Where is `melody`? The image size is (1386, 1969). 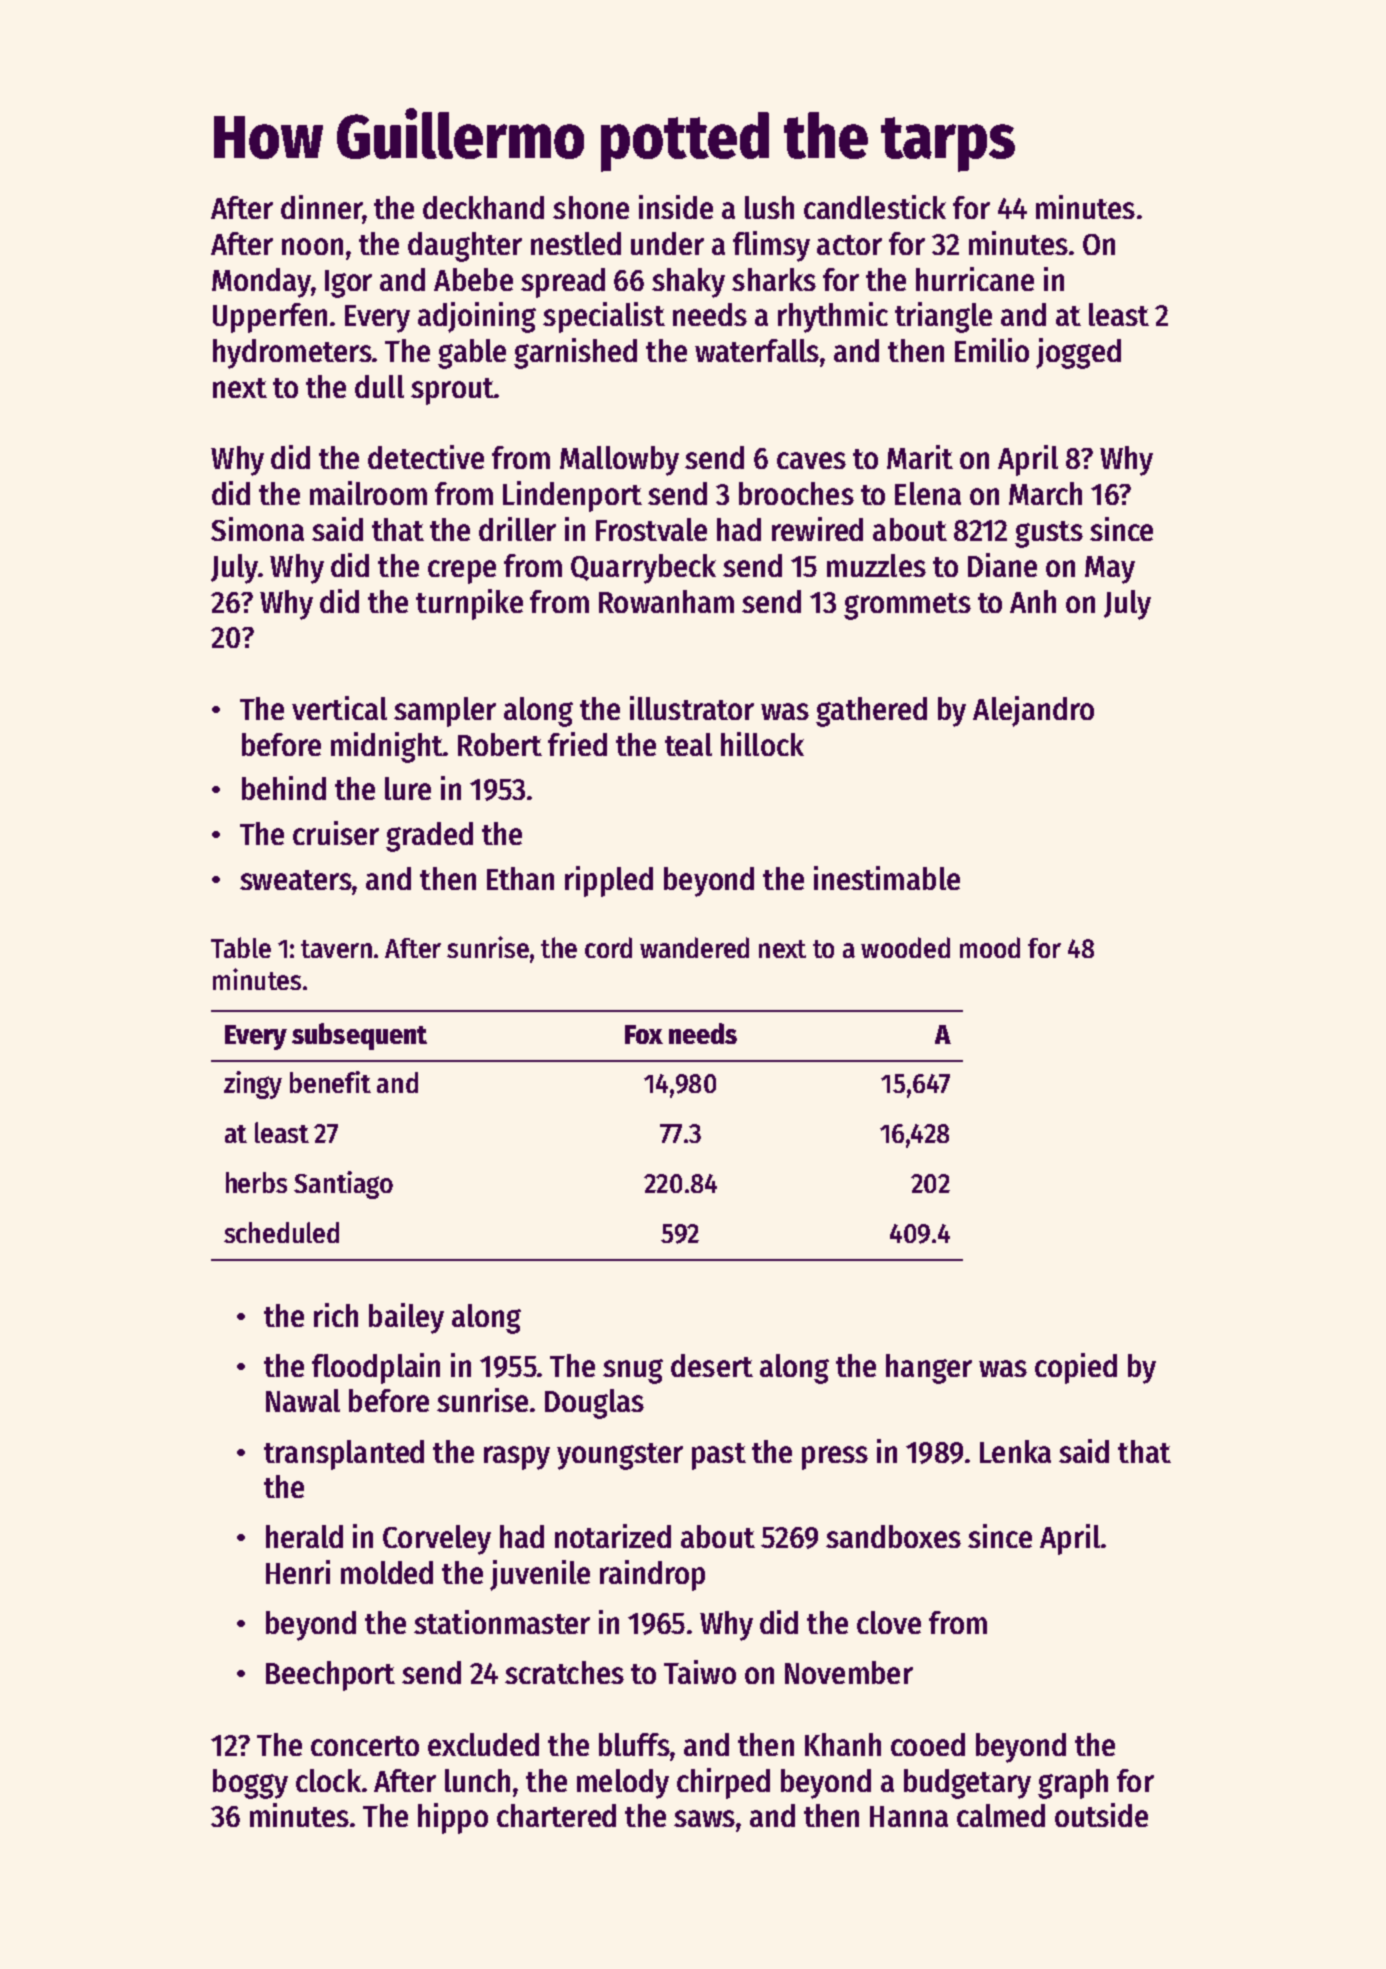 melody is located at coordinates (623, 1784).
